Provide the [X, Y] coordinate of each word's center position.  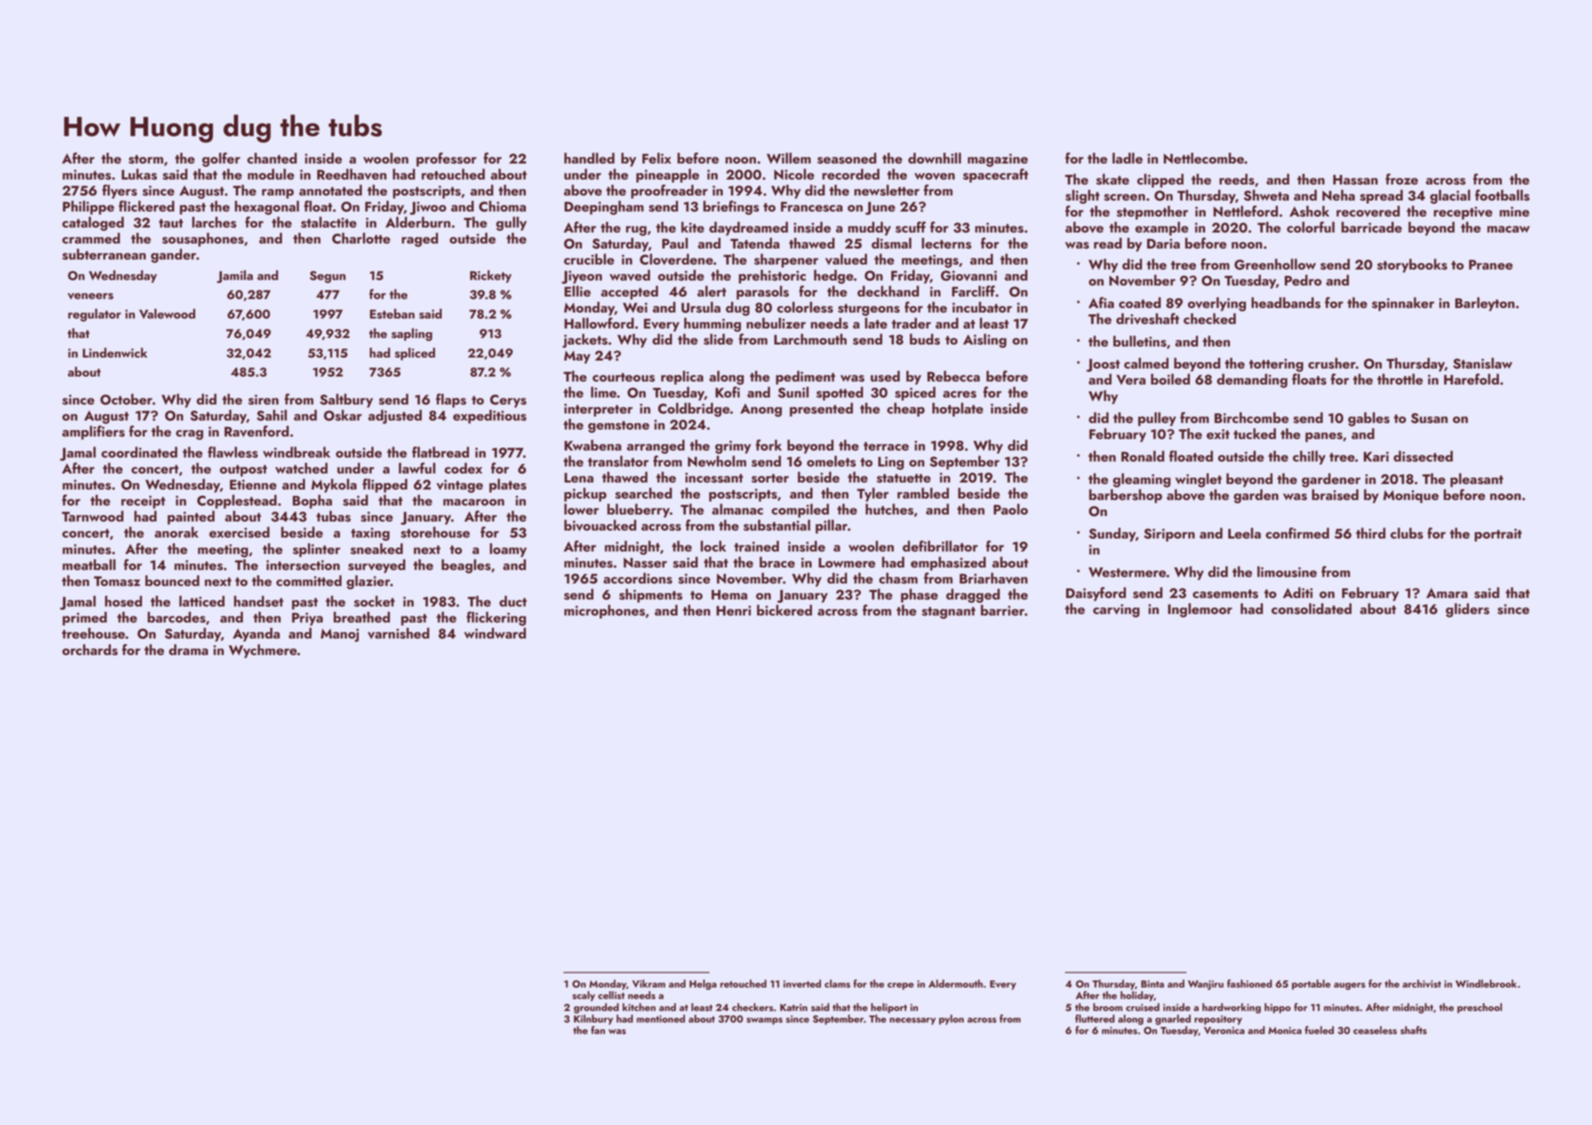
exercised [239, 532]
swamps [764, 1021]
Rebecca [953, 376]
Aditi [1298, 592]
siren [263, 400]
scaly [583, 996]
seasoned [846, 158]
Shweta [1266, 195]
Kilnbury [593, 1019]
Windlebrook [1486, 983]
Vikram [648, 983]
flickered [146, 206]
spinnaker [1403, 304]
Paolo [1011, 509]
